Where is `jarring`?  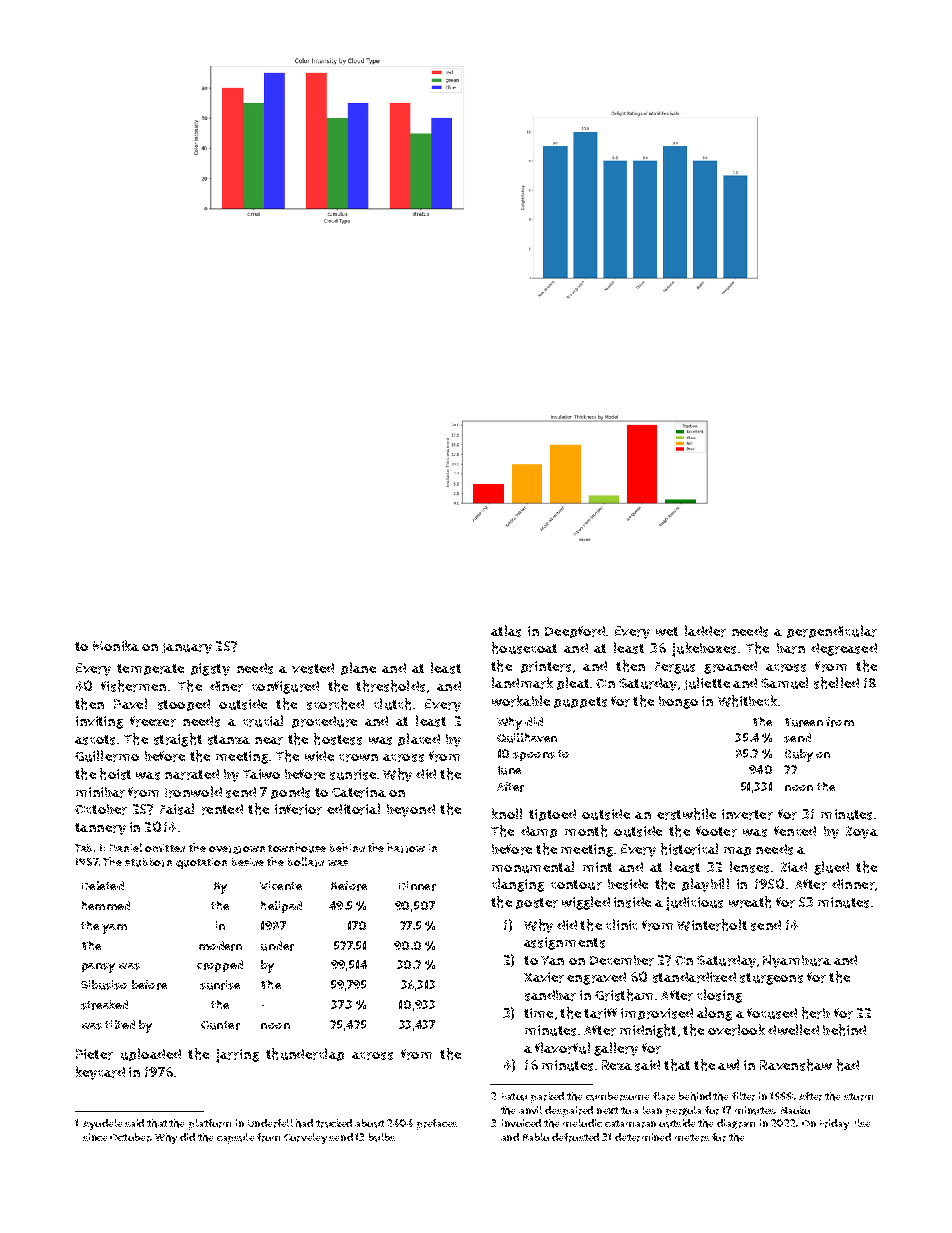 jarring is located at coordinates (237, 1056).
